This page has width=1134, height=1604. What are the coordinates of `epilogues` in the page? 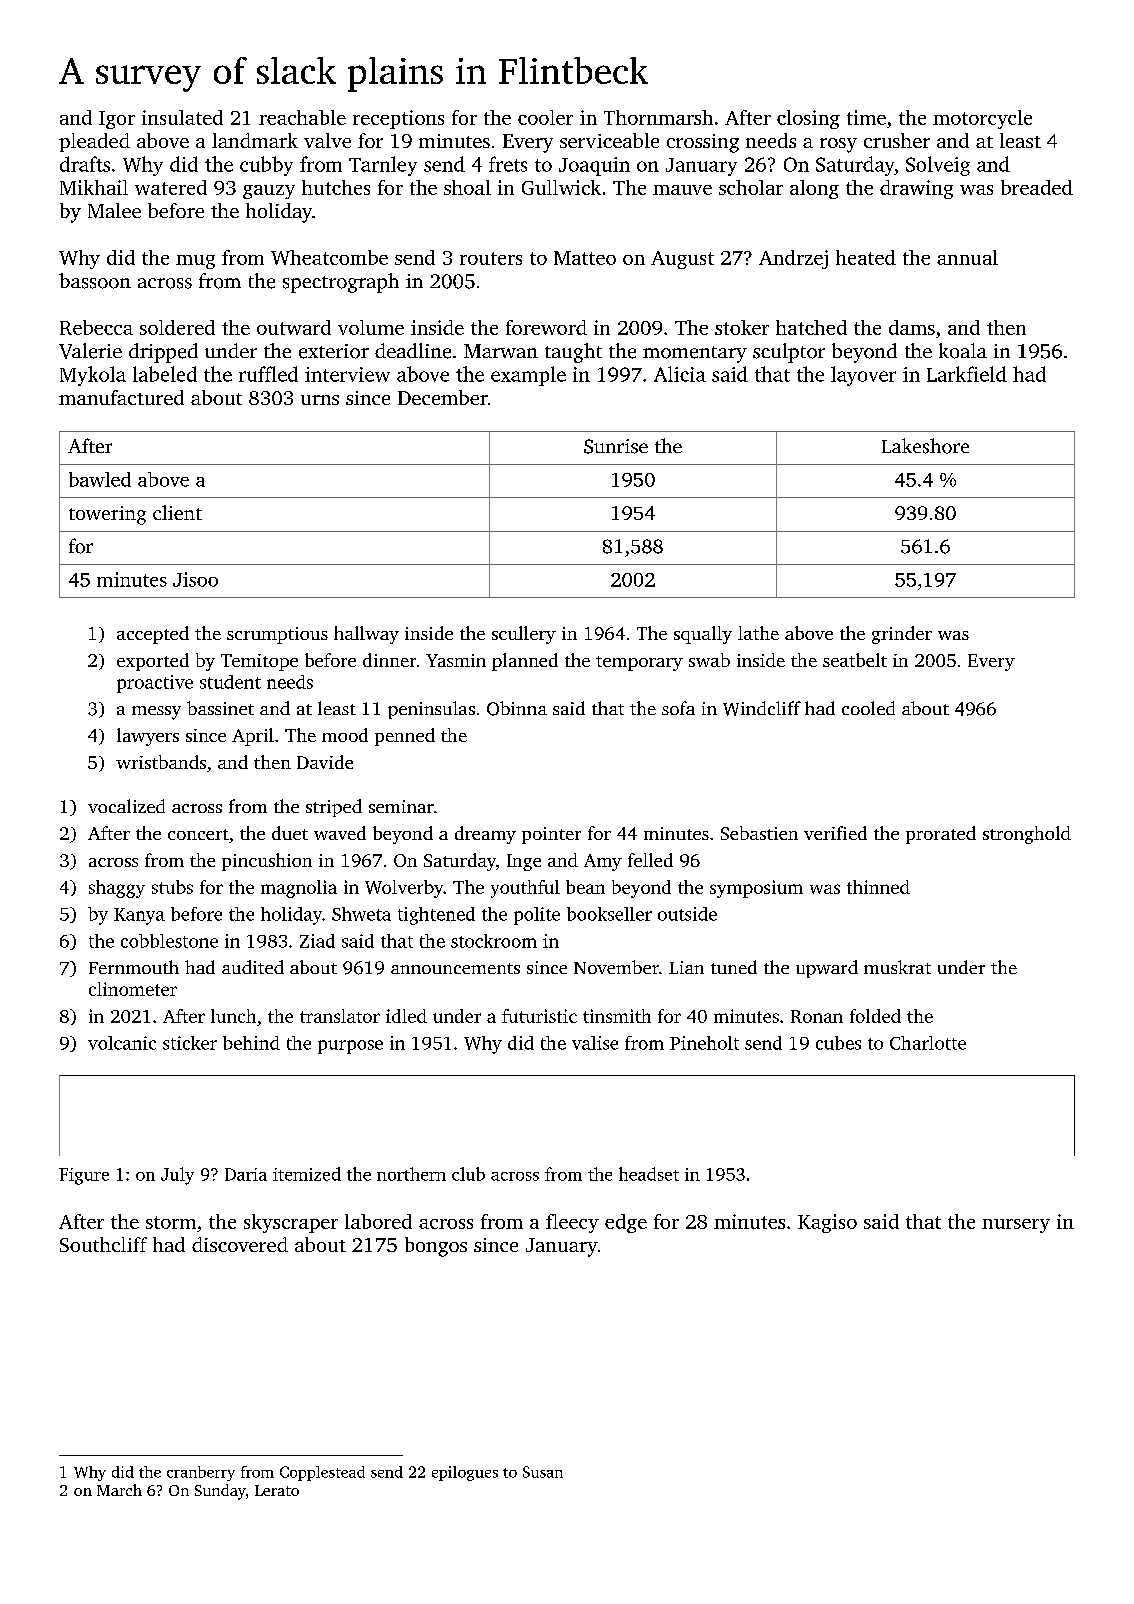 It's located at (465, 1473).
